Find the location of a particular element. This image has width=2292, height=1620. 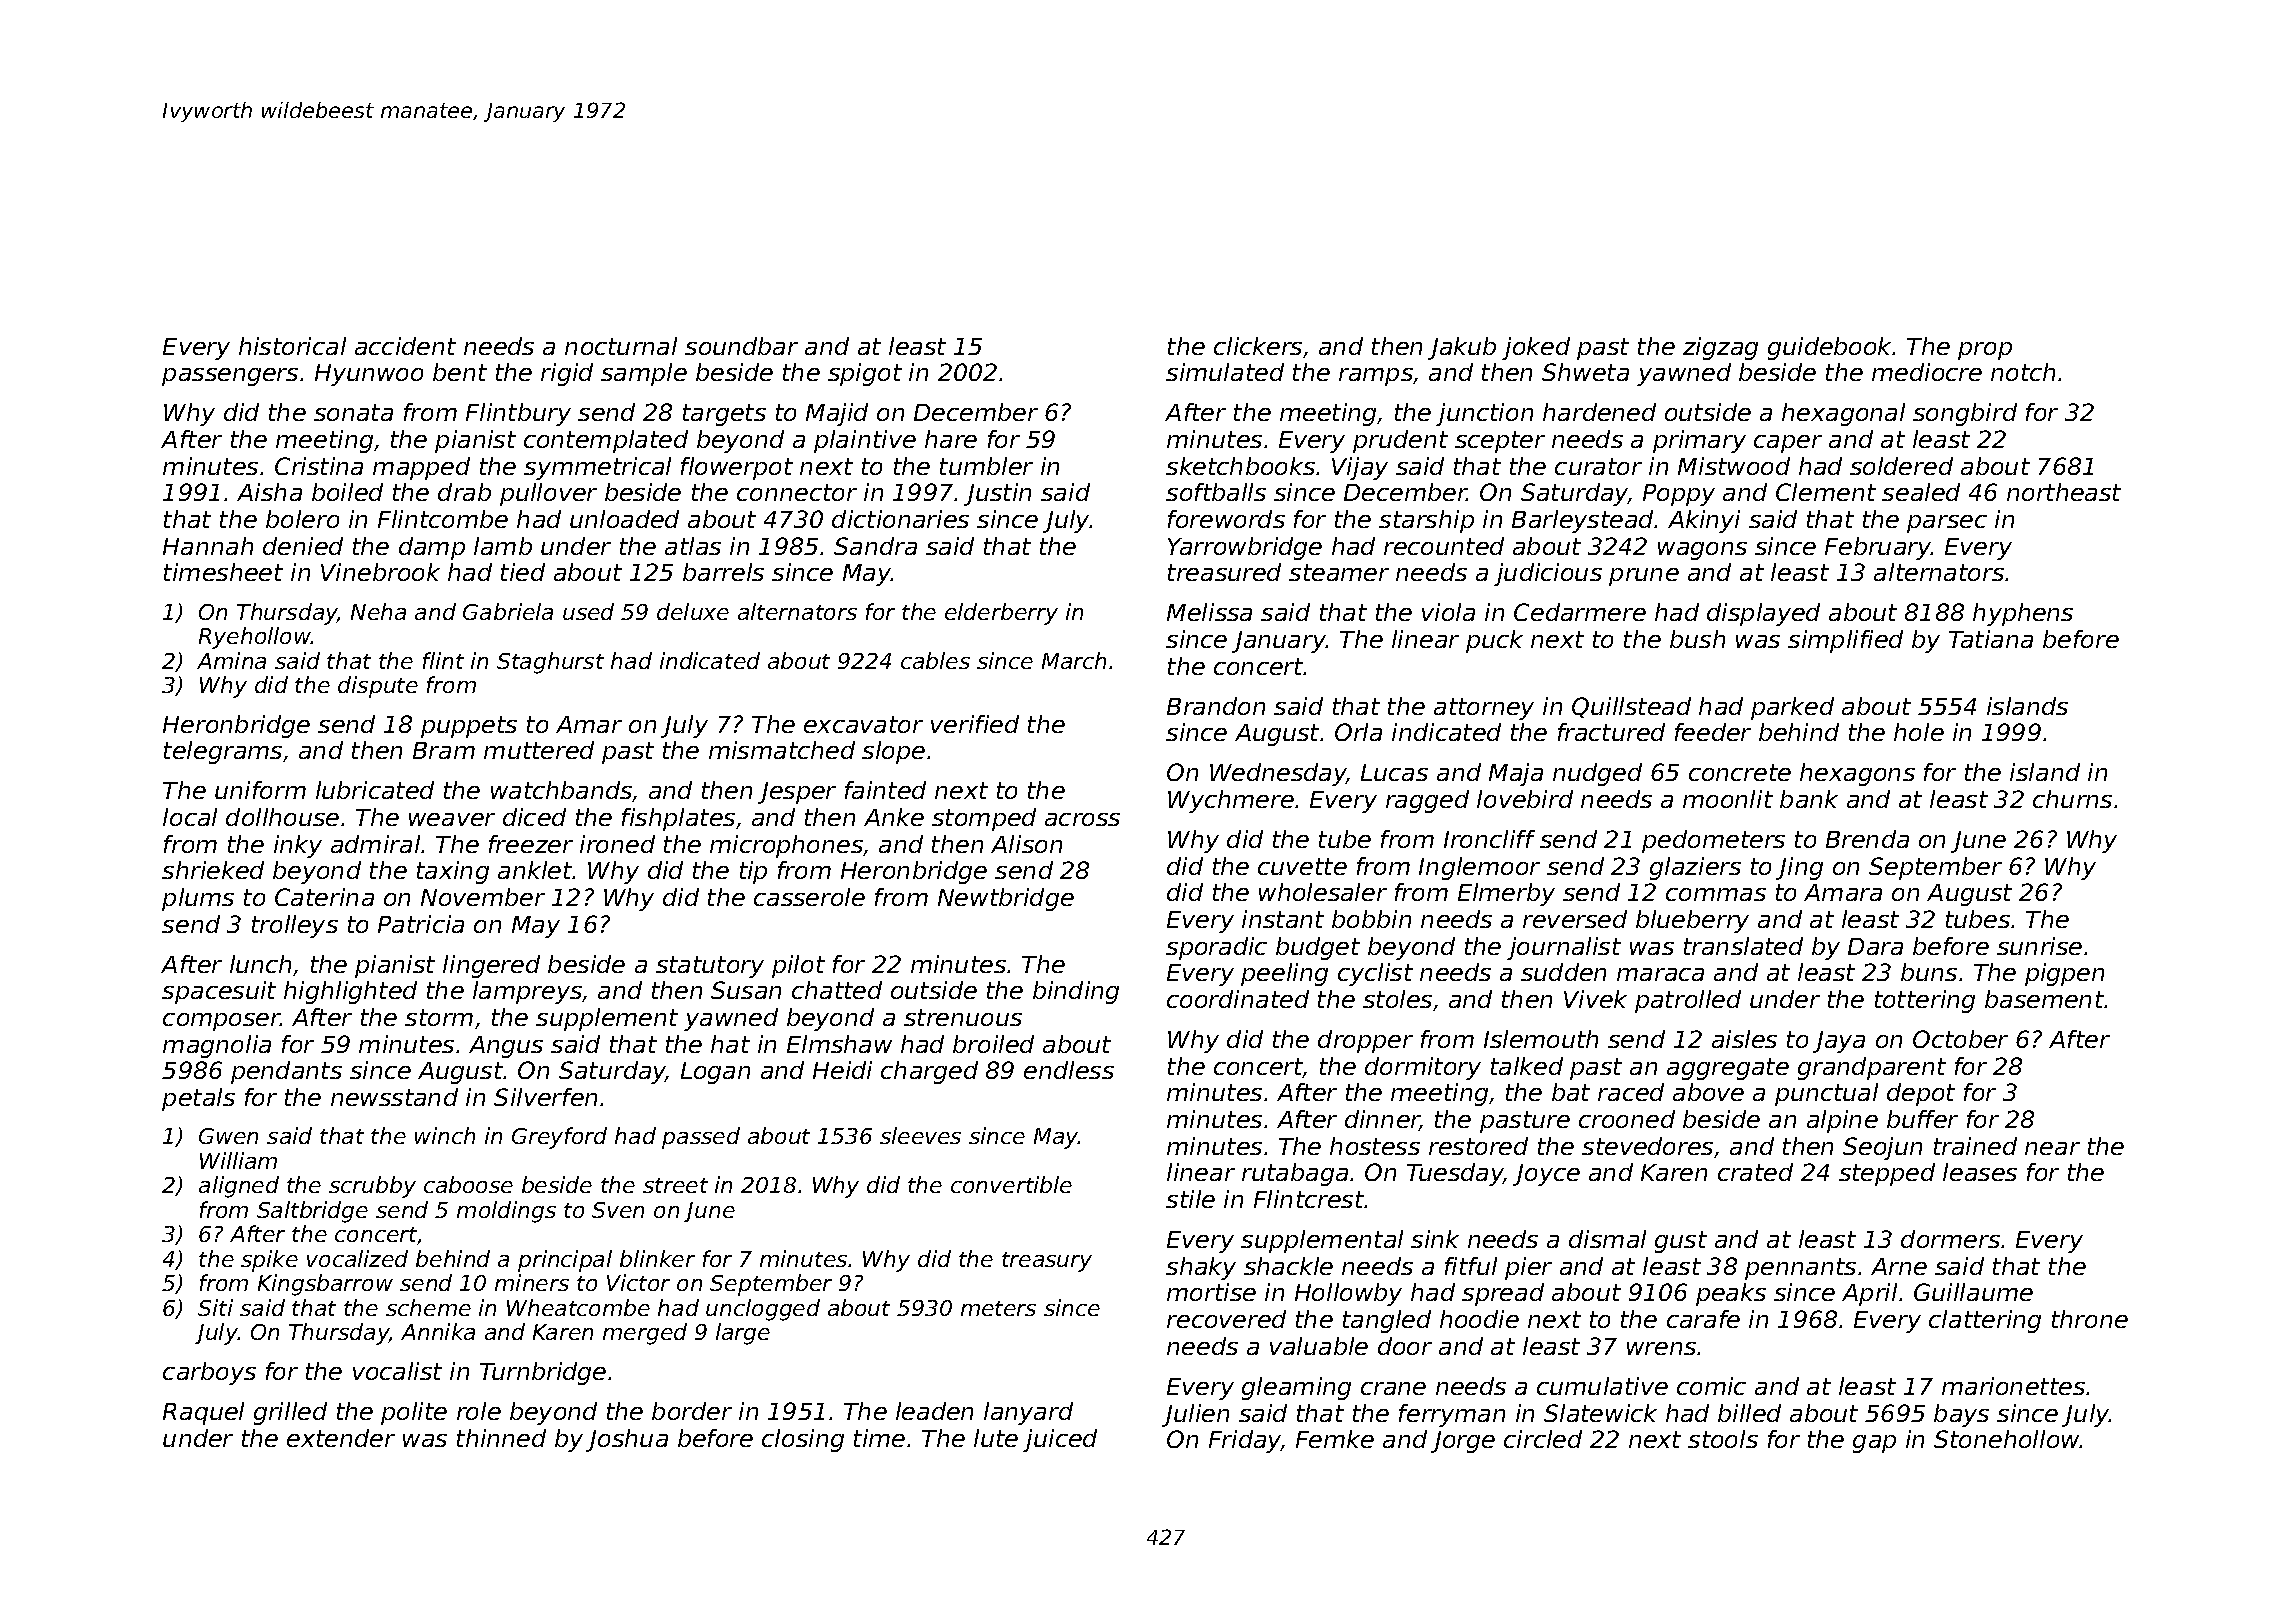

nocturnal is located at coordinates (621, 346).
